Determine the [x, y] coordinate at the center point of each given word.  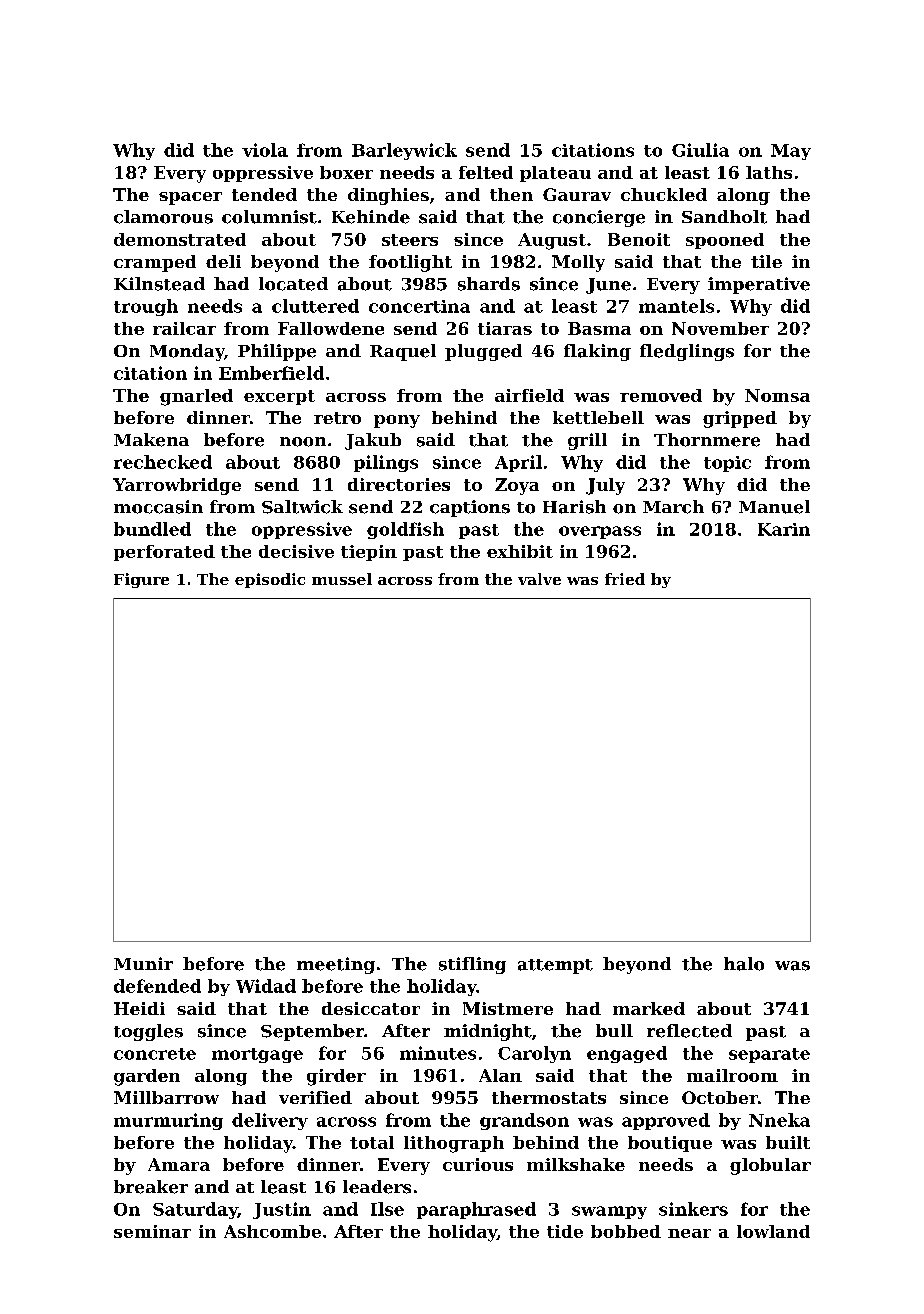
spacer [190, 198]
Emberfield [271, 373]
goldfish [405, 530]
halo [744, 964]
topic [727, 464]
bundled [152, 529]
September [312, 1032]
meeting [336, 965]
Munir [143, 963]
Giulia [700, 150]
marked [649, 1008]
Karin [784, 529]
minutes [438, 1053]
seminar [152, 1231]
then [511, 194]
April [518, 463]
